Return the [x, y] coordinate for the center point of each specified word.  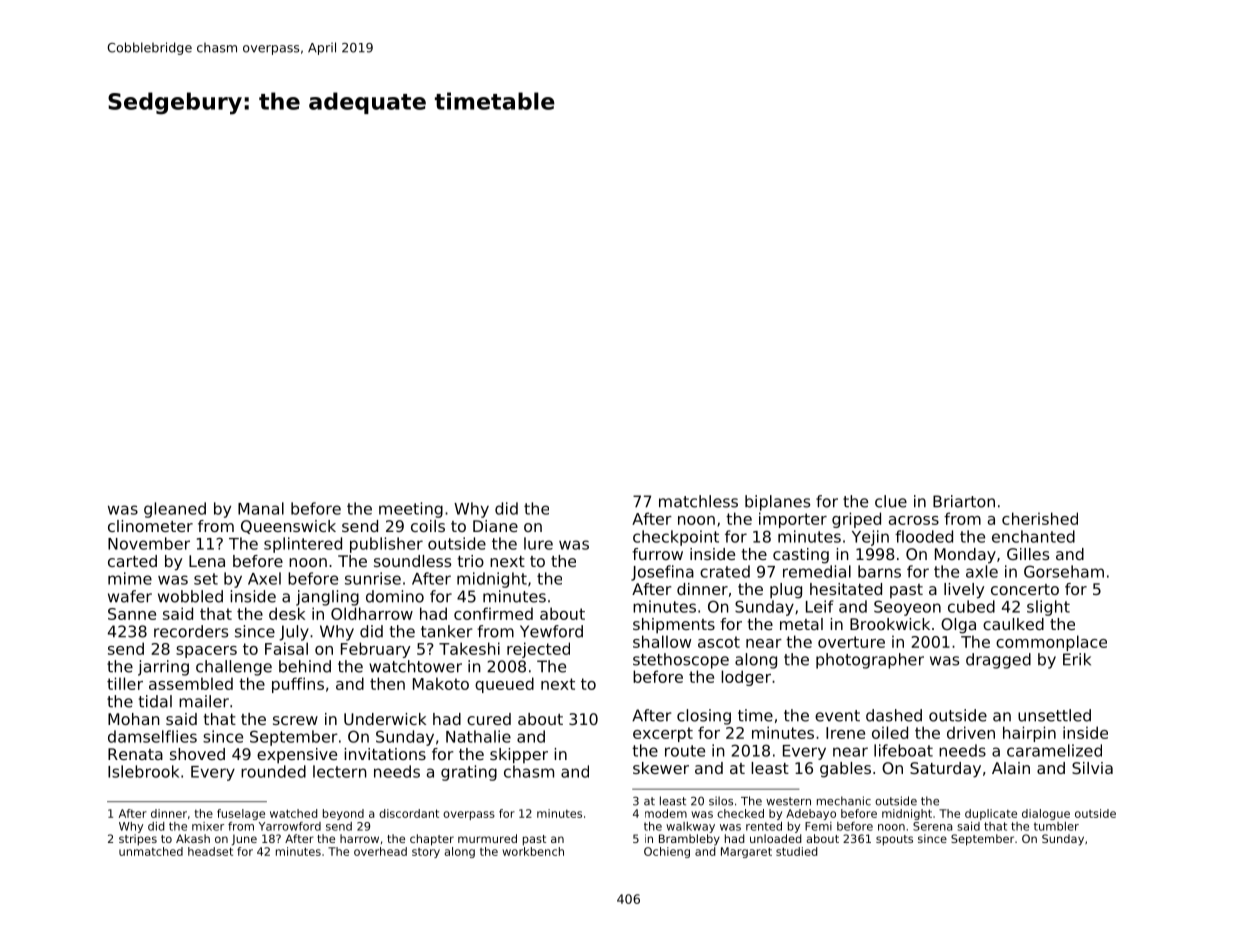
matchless [698, 501]
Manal [261, 508]
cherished [1040, 518]
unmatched [151, 851]
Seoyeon [907, 608]
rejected [538, 650]
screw [295, 720]
